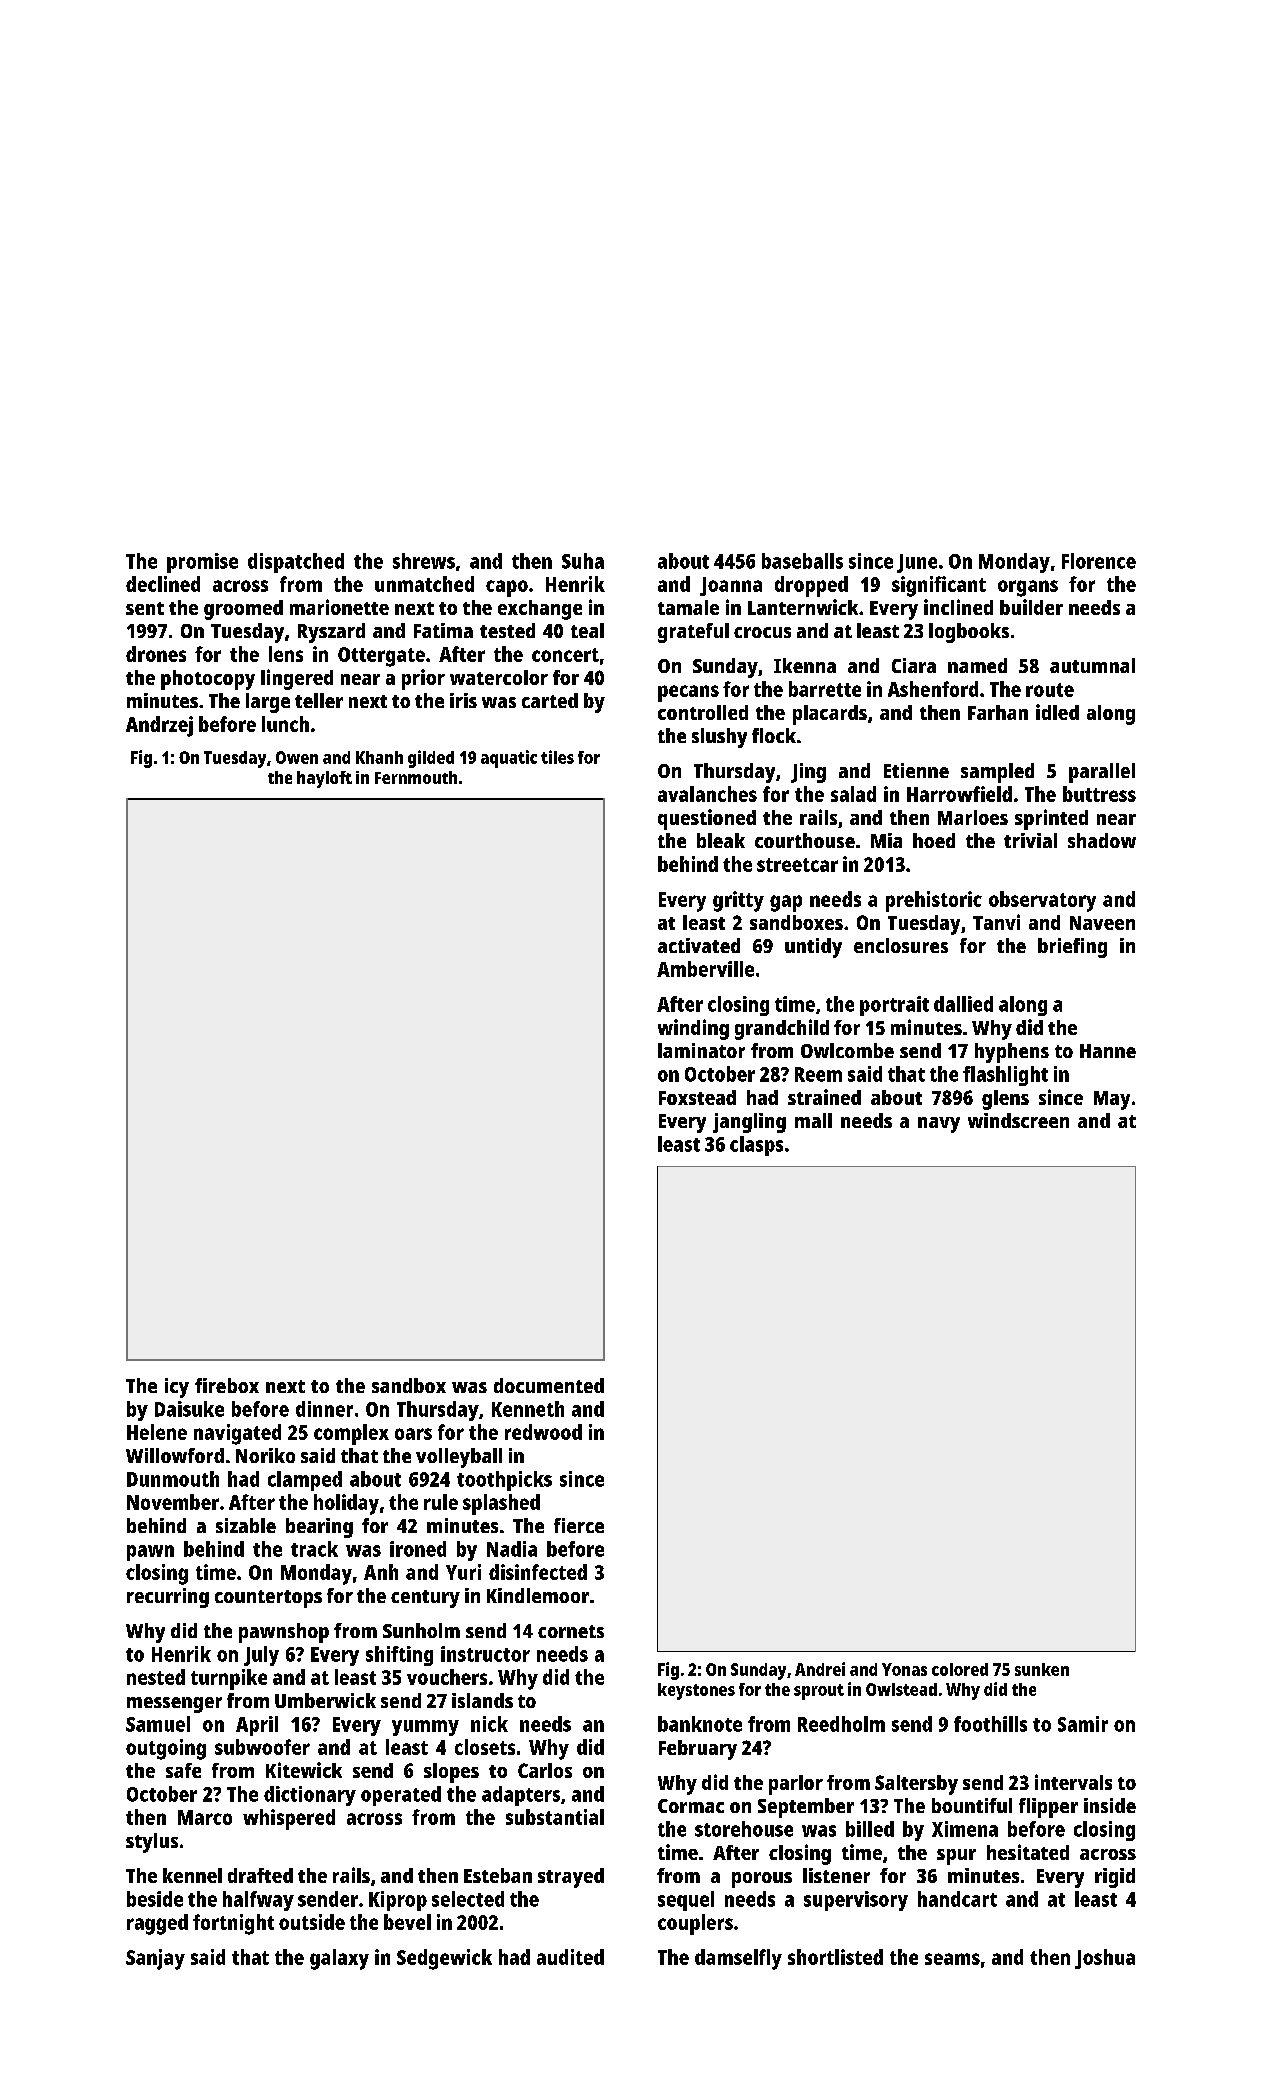 The width and height of the page is (1262, 2079). What do you see at coordinates (570, 1957) in the page?
I see `audited` at bounding box center [570, 1957].
